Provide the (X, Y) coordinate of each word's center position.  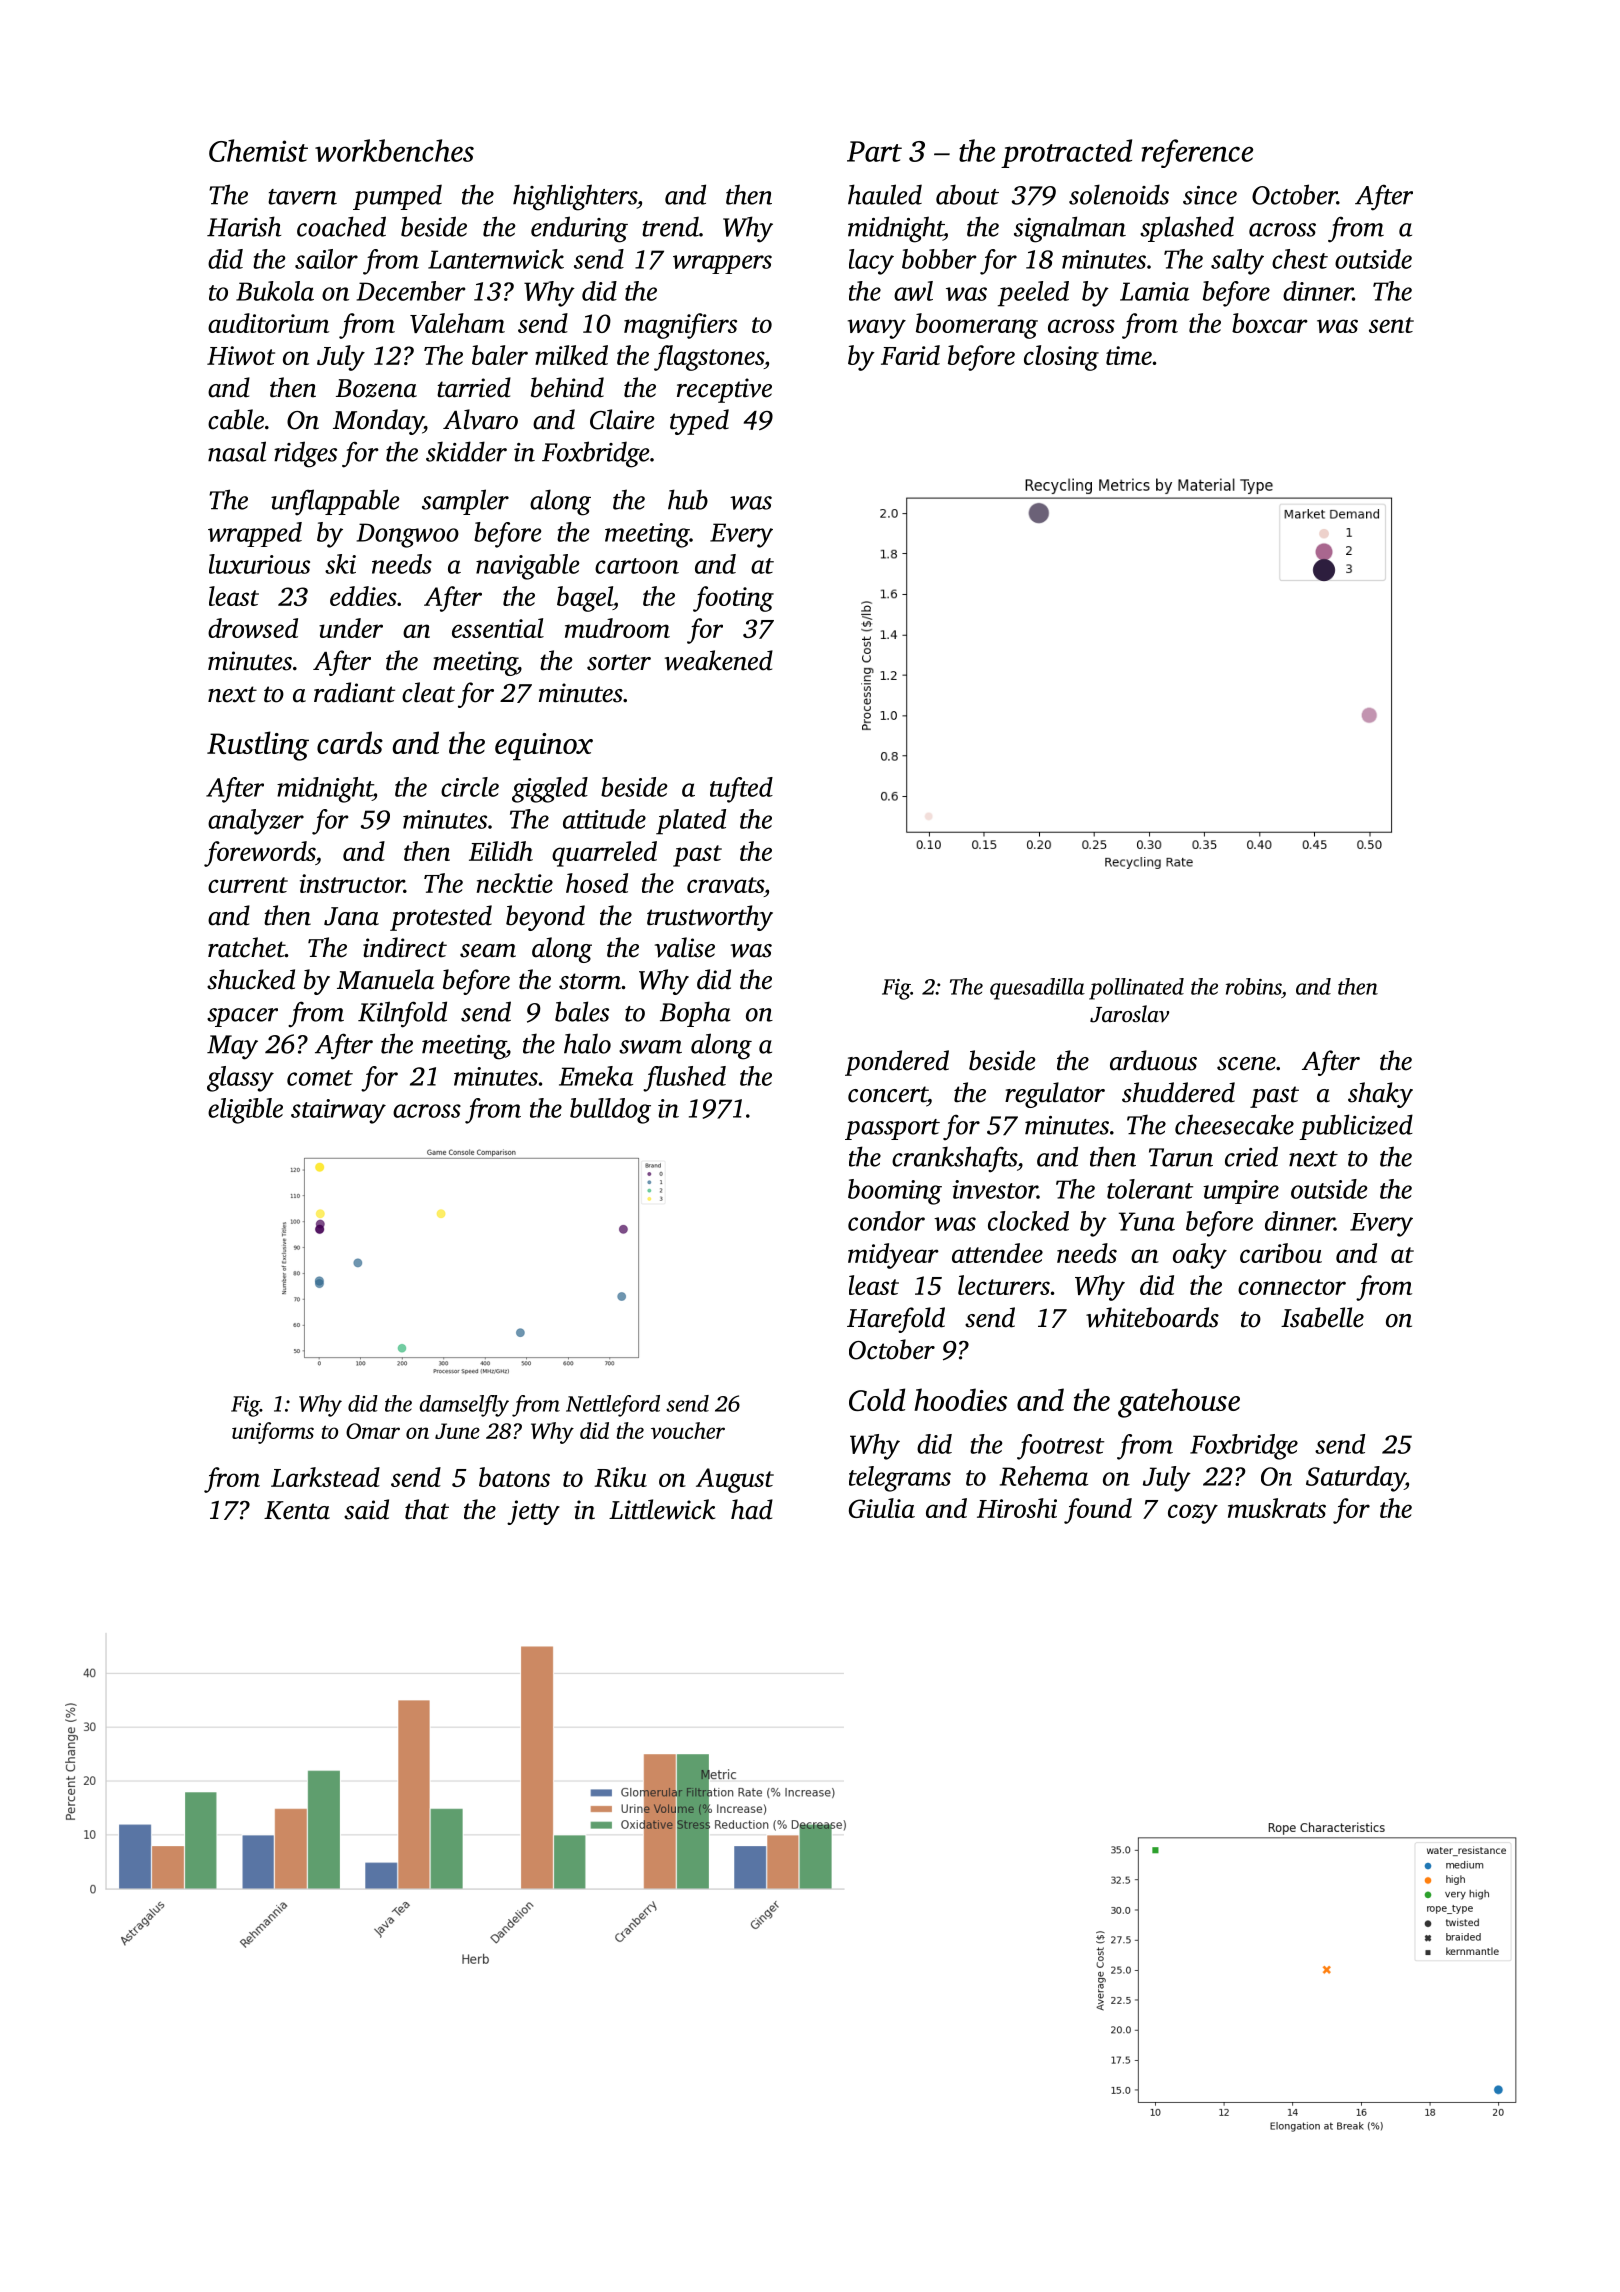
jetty (533, 1512)
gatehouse (1179, 1403)
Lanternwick (496, 259)
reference (1197, 153)
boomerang (977, 326)
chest (1300, 259)
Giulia (882, 1508)
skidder (466, 451)
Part (874, 151)
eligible (245, 1111)
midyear (893, 1256)
